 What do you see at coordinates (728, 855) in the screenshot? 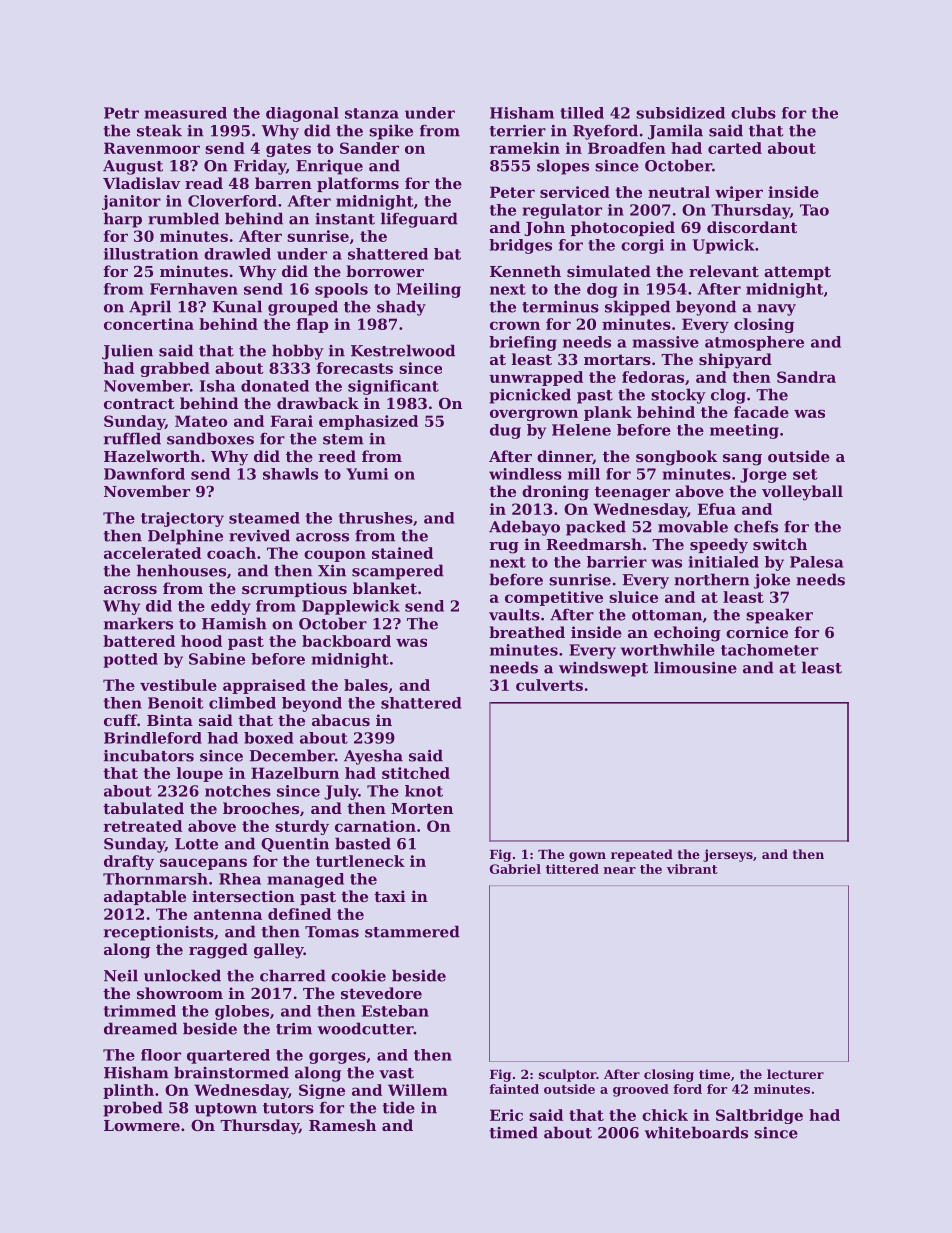
I see `jerseys` at bounding box center [728, 855].
